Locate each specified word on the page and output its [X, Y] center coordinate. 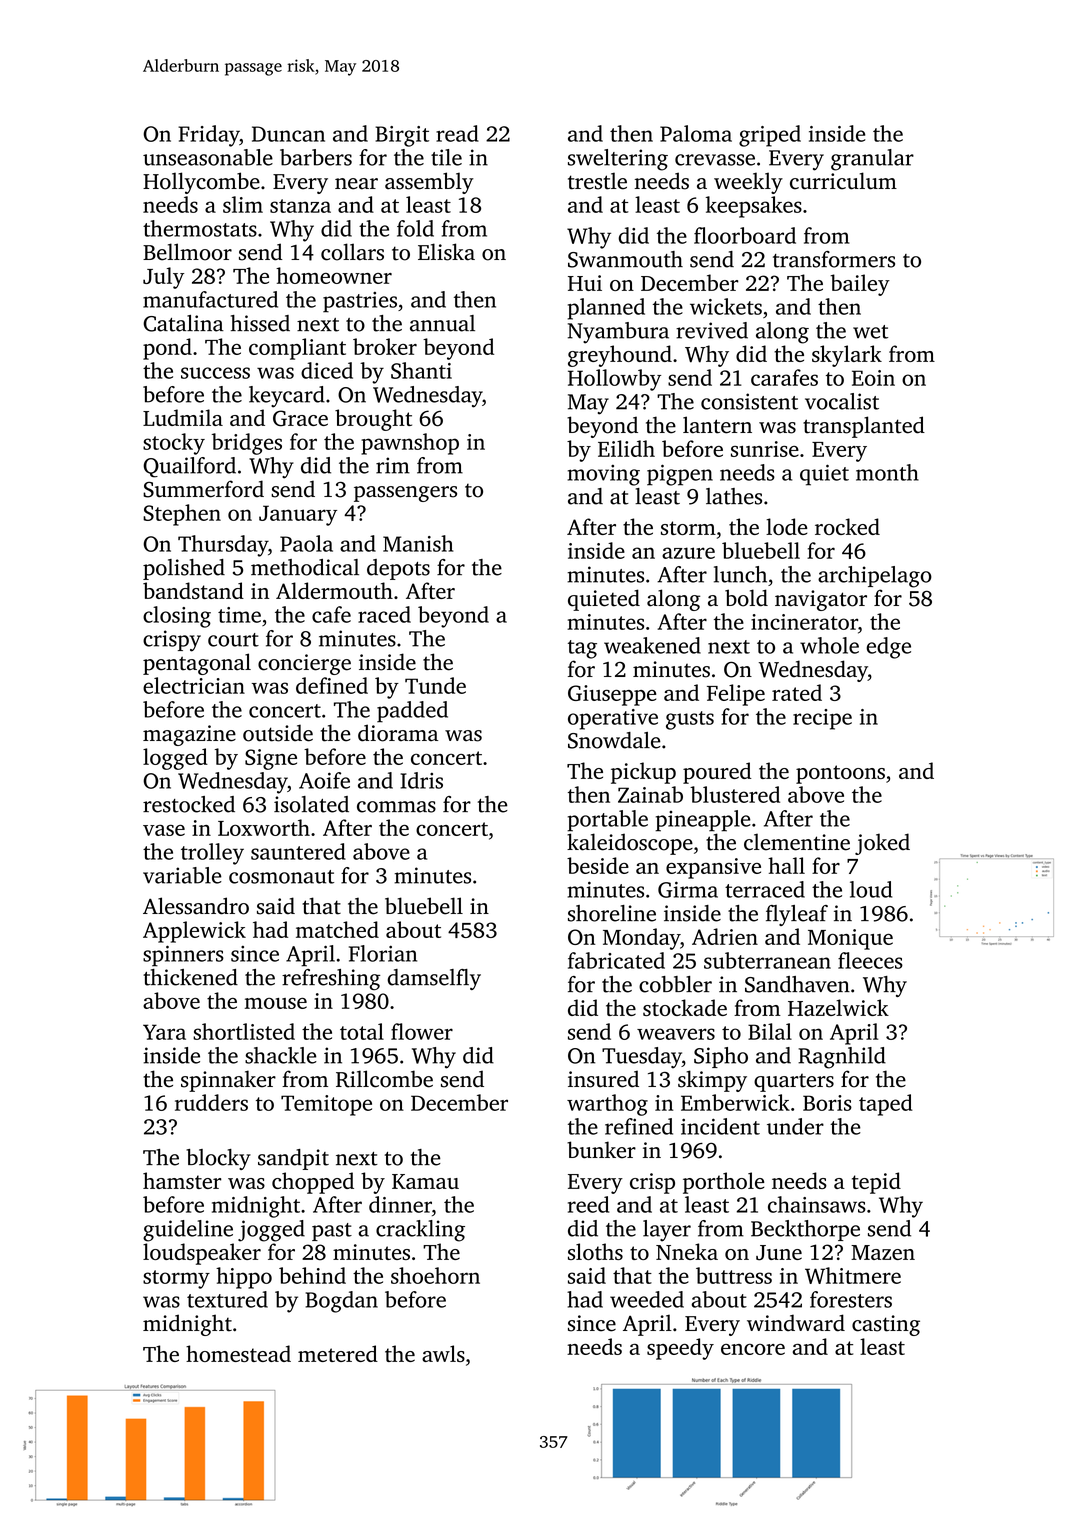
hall [786, 865]
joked [882, 844]
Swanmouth [625, 259]
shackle [281, 1055]
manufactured [210, 299]
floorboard [745, 235]
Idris [421, 780]
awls [443, 1353]
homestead [238, 1353]
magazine [189, 735]
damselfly [434, 979]
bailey [860, 285]
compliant [297, 349]
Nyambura [618, 333]
